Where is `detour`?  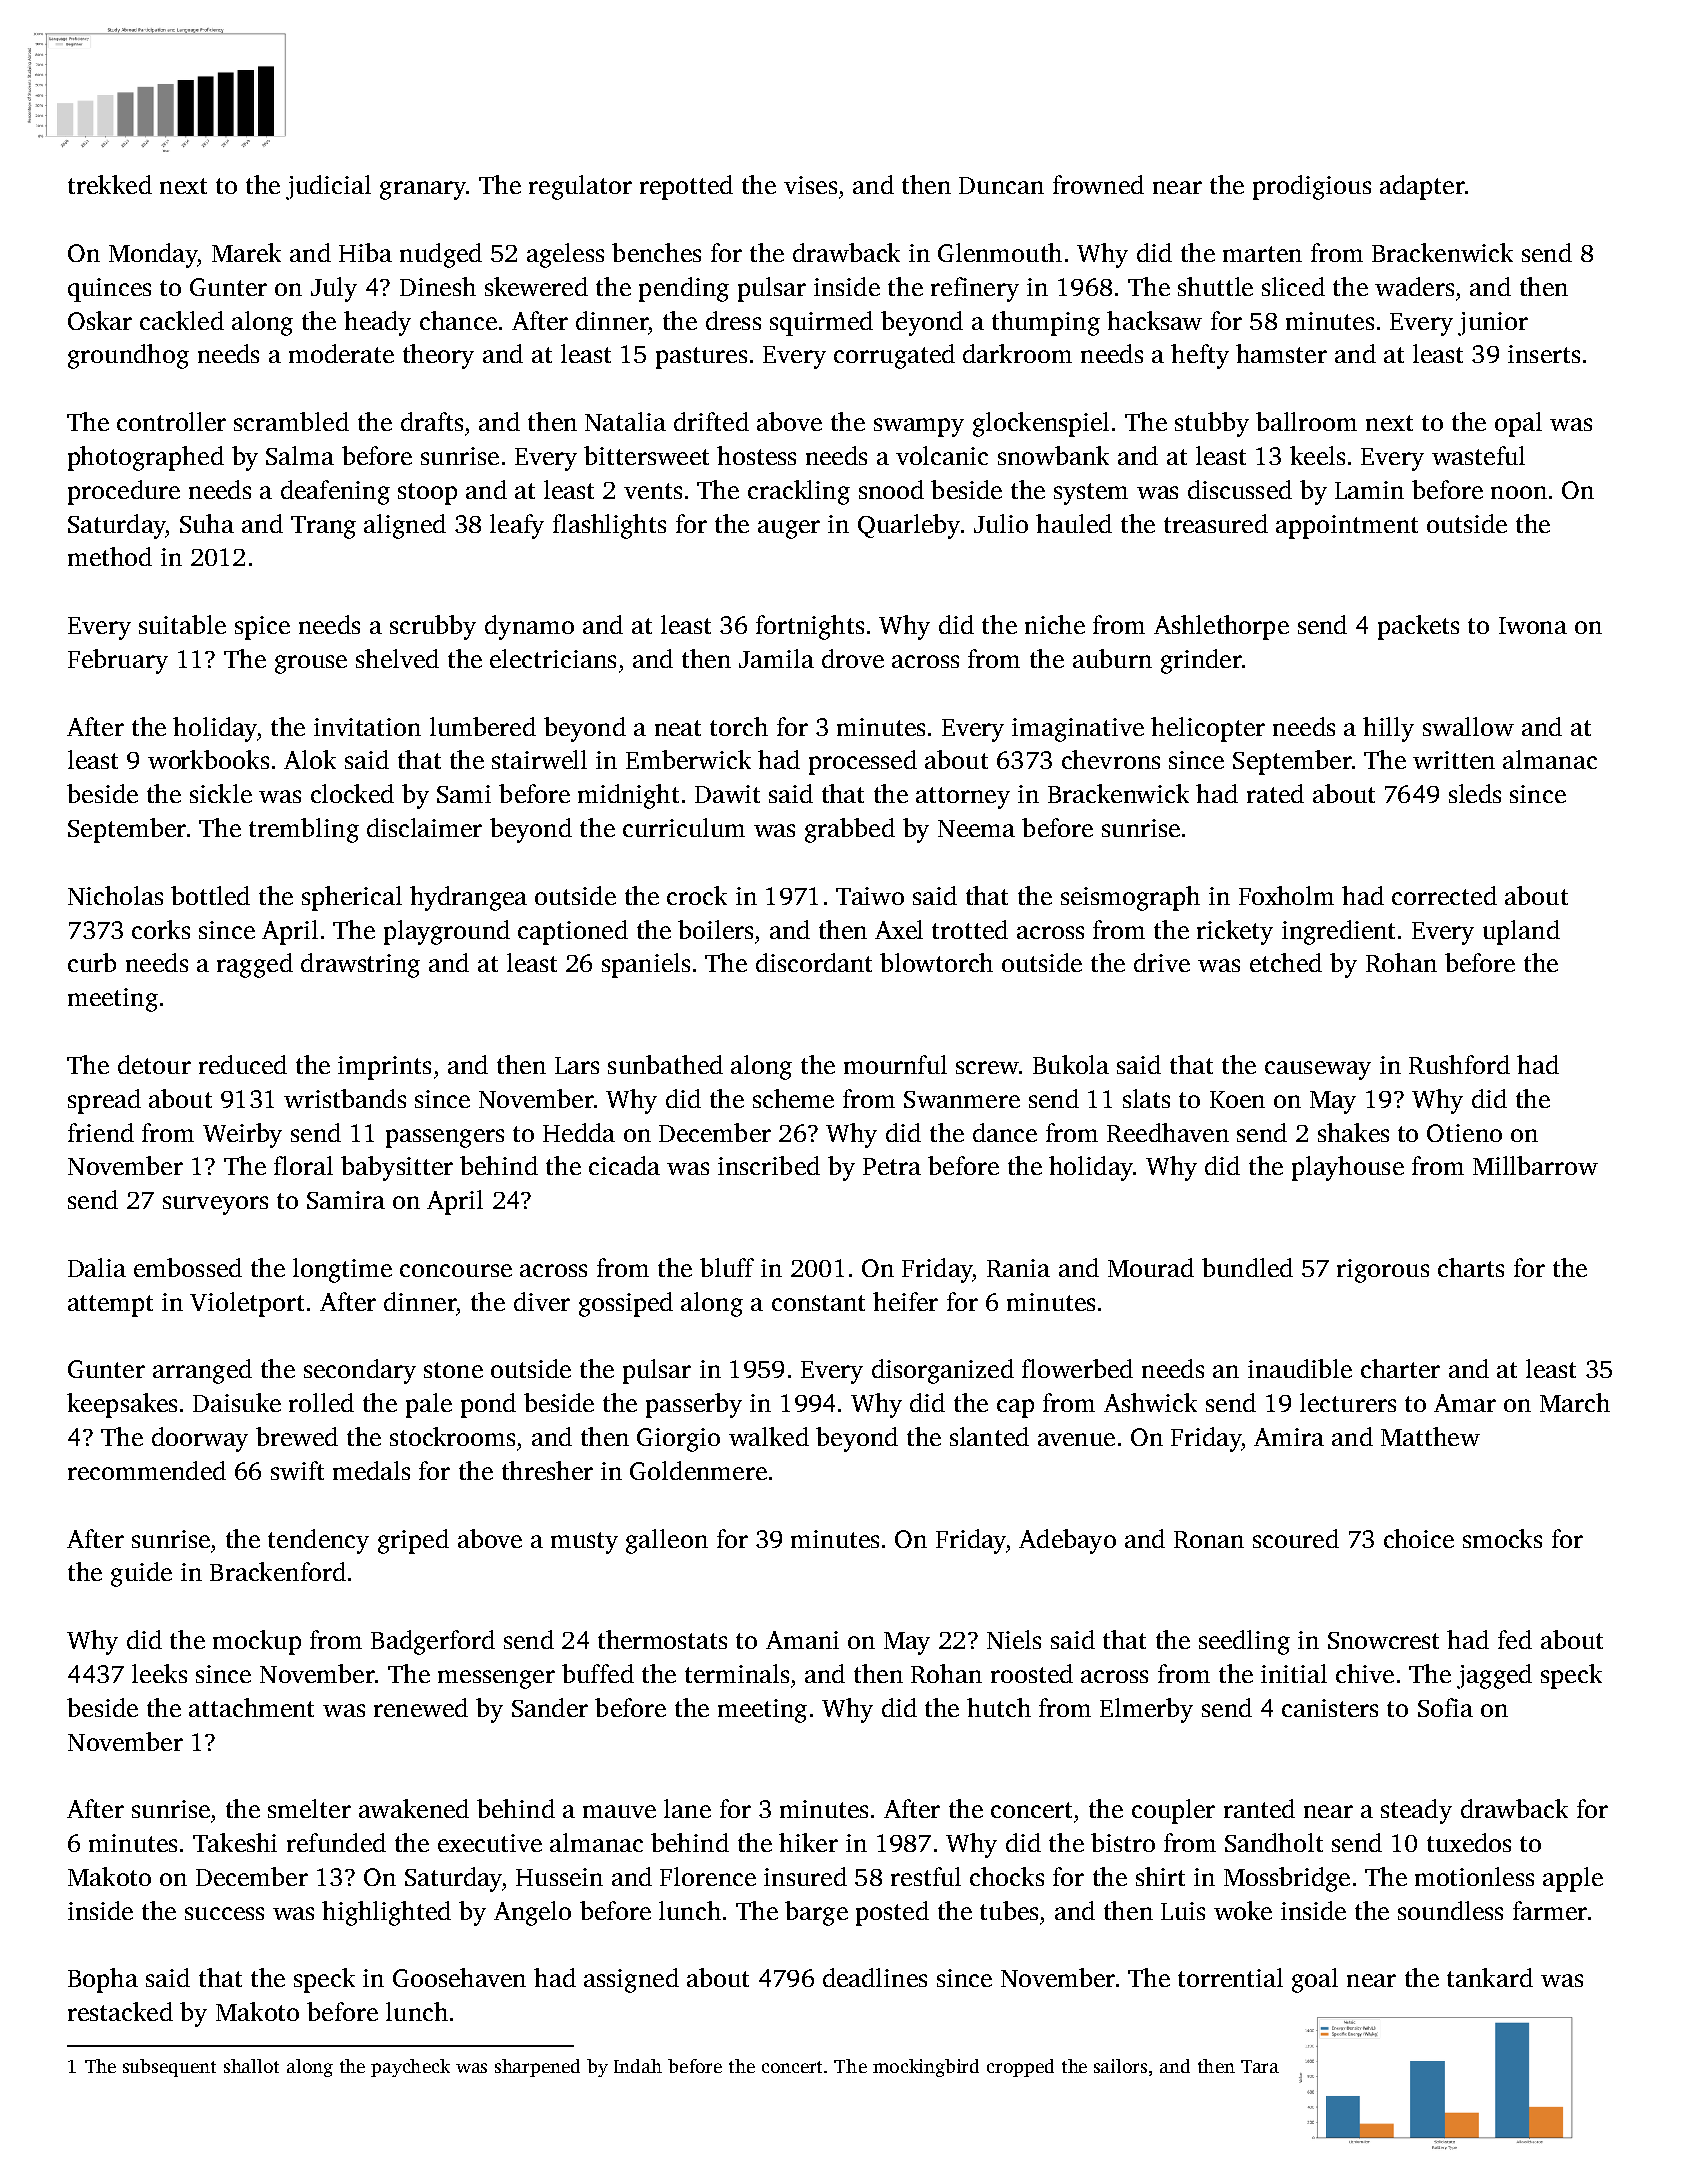
detour is located at coordinates (154, 1064).
